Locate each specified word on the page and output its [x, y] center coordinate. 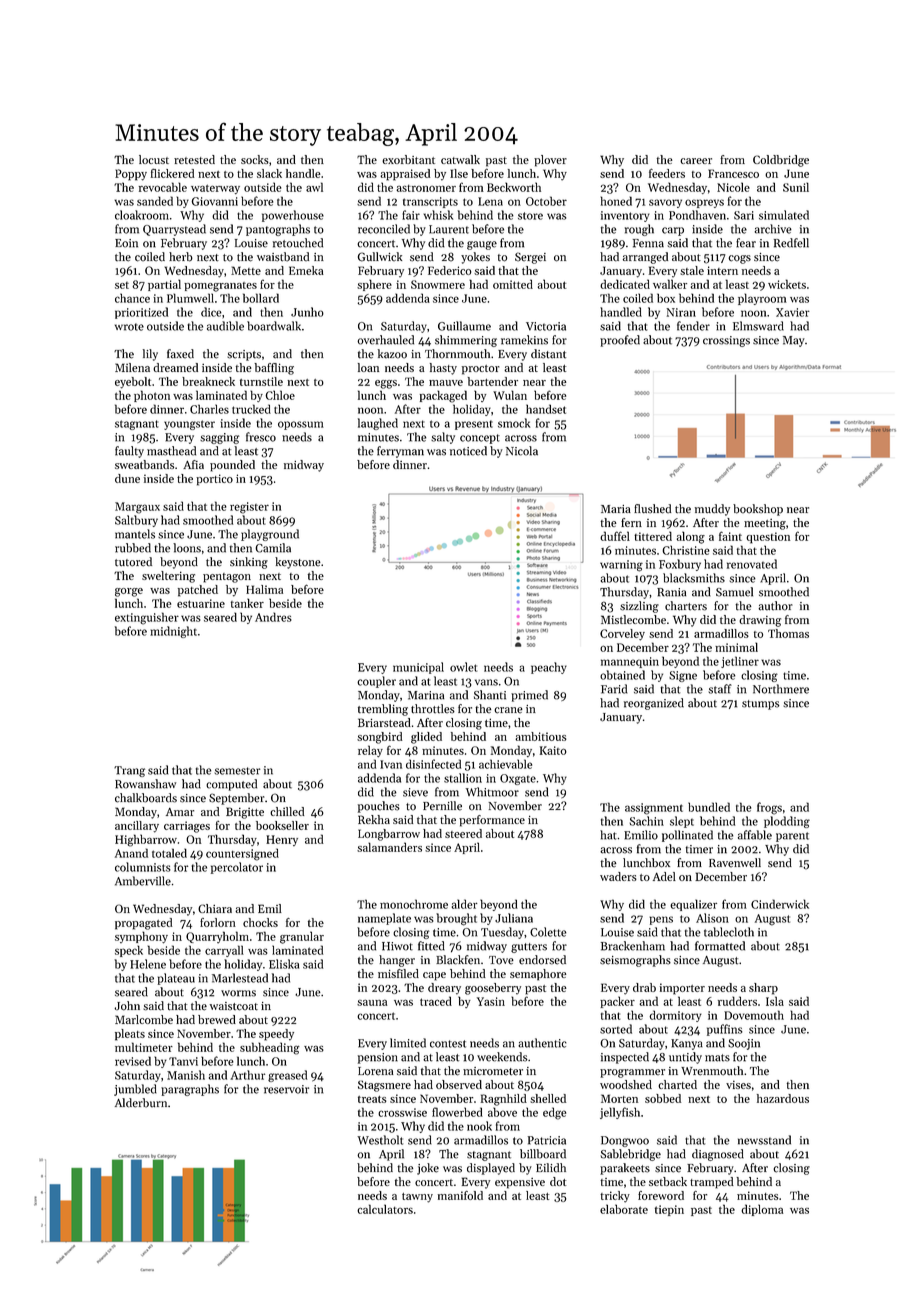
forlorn [218, 922]
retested [194, 159]
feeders [667, 173]
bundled [709, 807]
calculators [385, 1209]
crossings [726, 341]
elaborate [624, 1209]
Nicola [522, 451]
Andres [273, 617]
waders [618, 876]
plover [550, 161]
